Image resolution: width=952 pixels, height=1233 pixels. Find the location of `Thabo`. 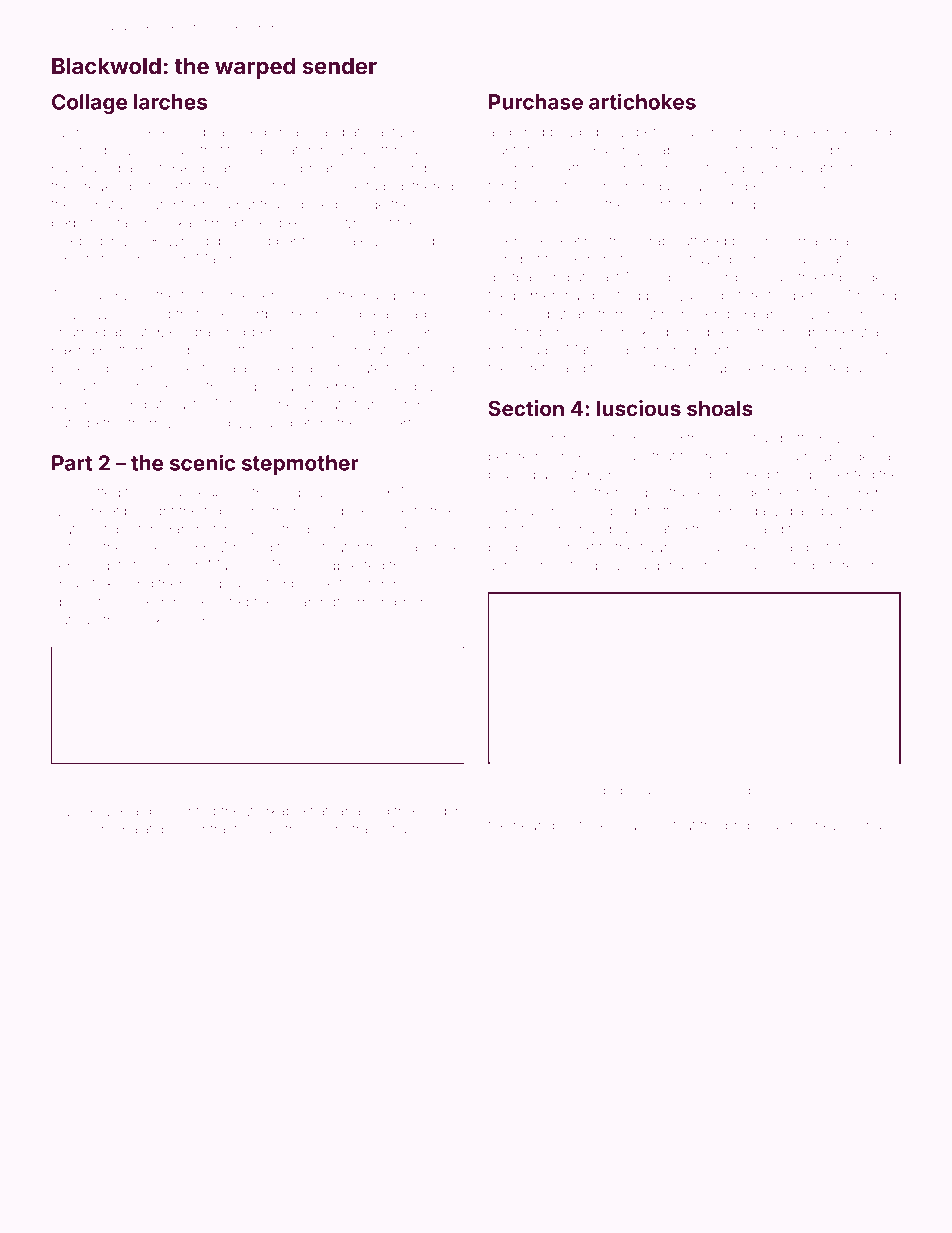

Thabo is located at coordinates (152, 776).
